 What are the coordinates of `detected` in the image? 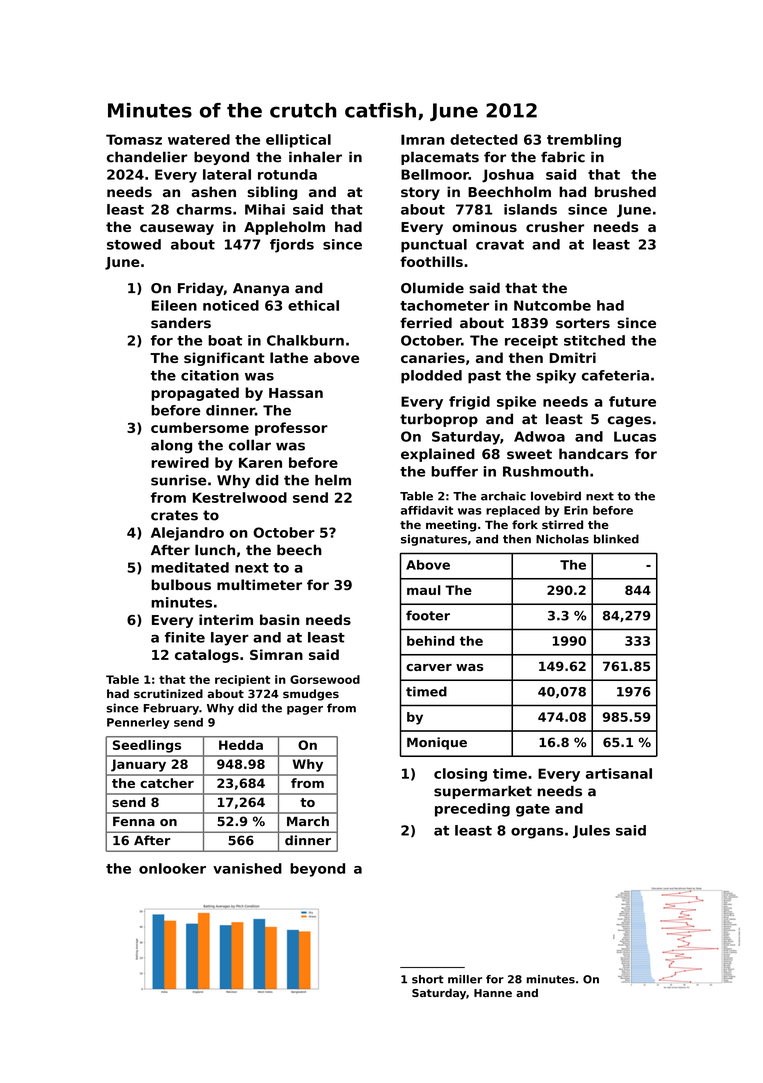 It's located at (484, 139).
